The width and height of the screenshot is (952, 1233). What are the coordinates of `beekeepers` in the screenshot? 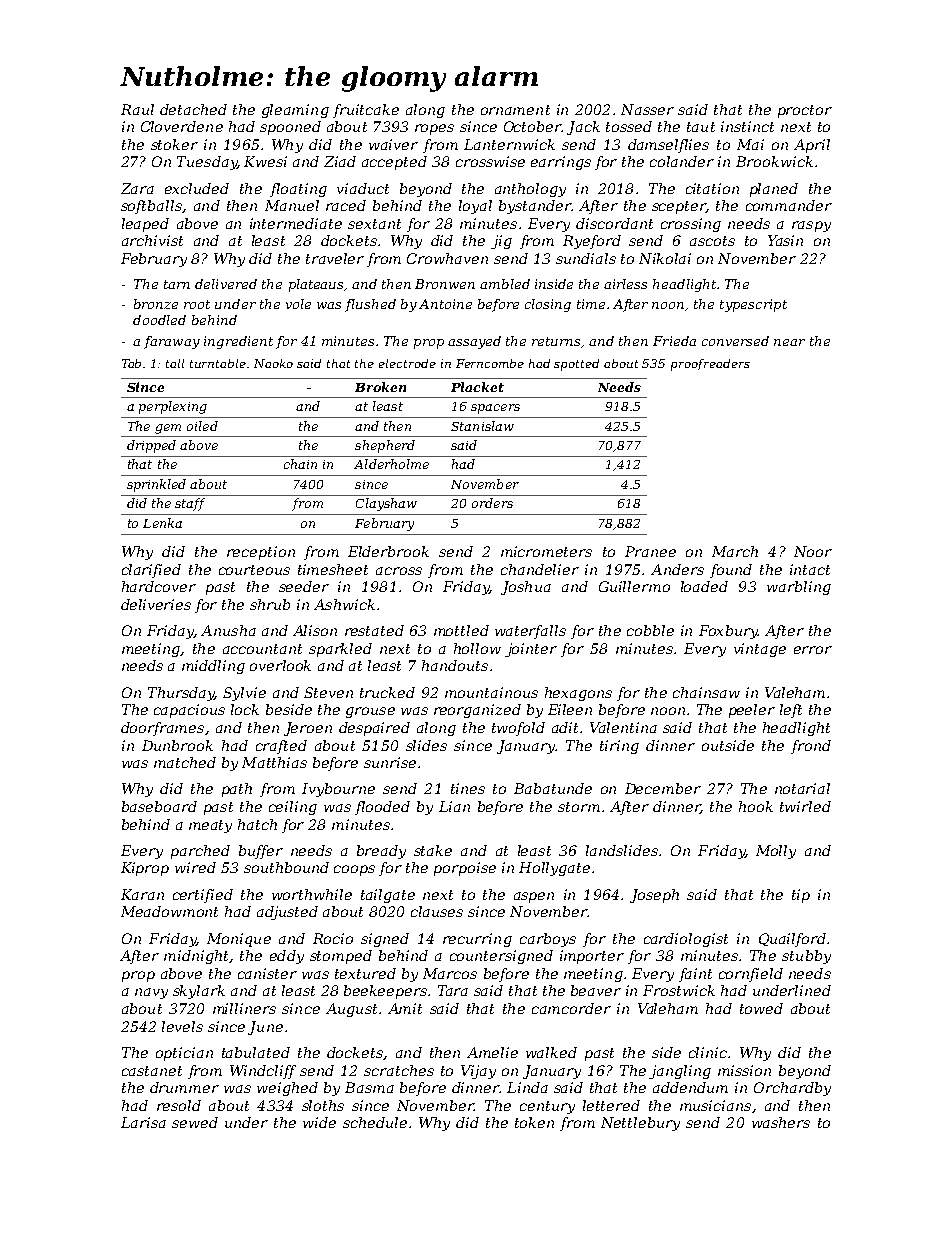 It's located at (385, 992).
